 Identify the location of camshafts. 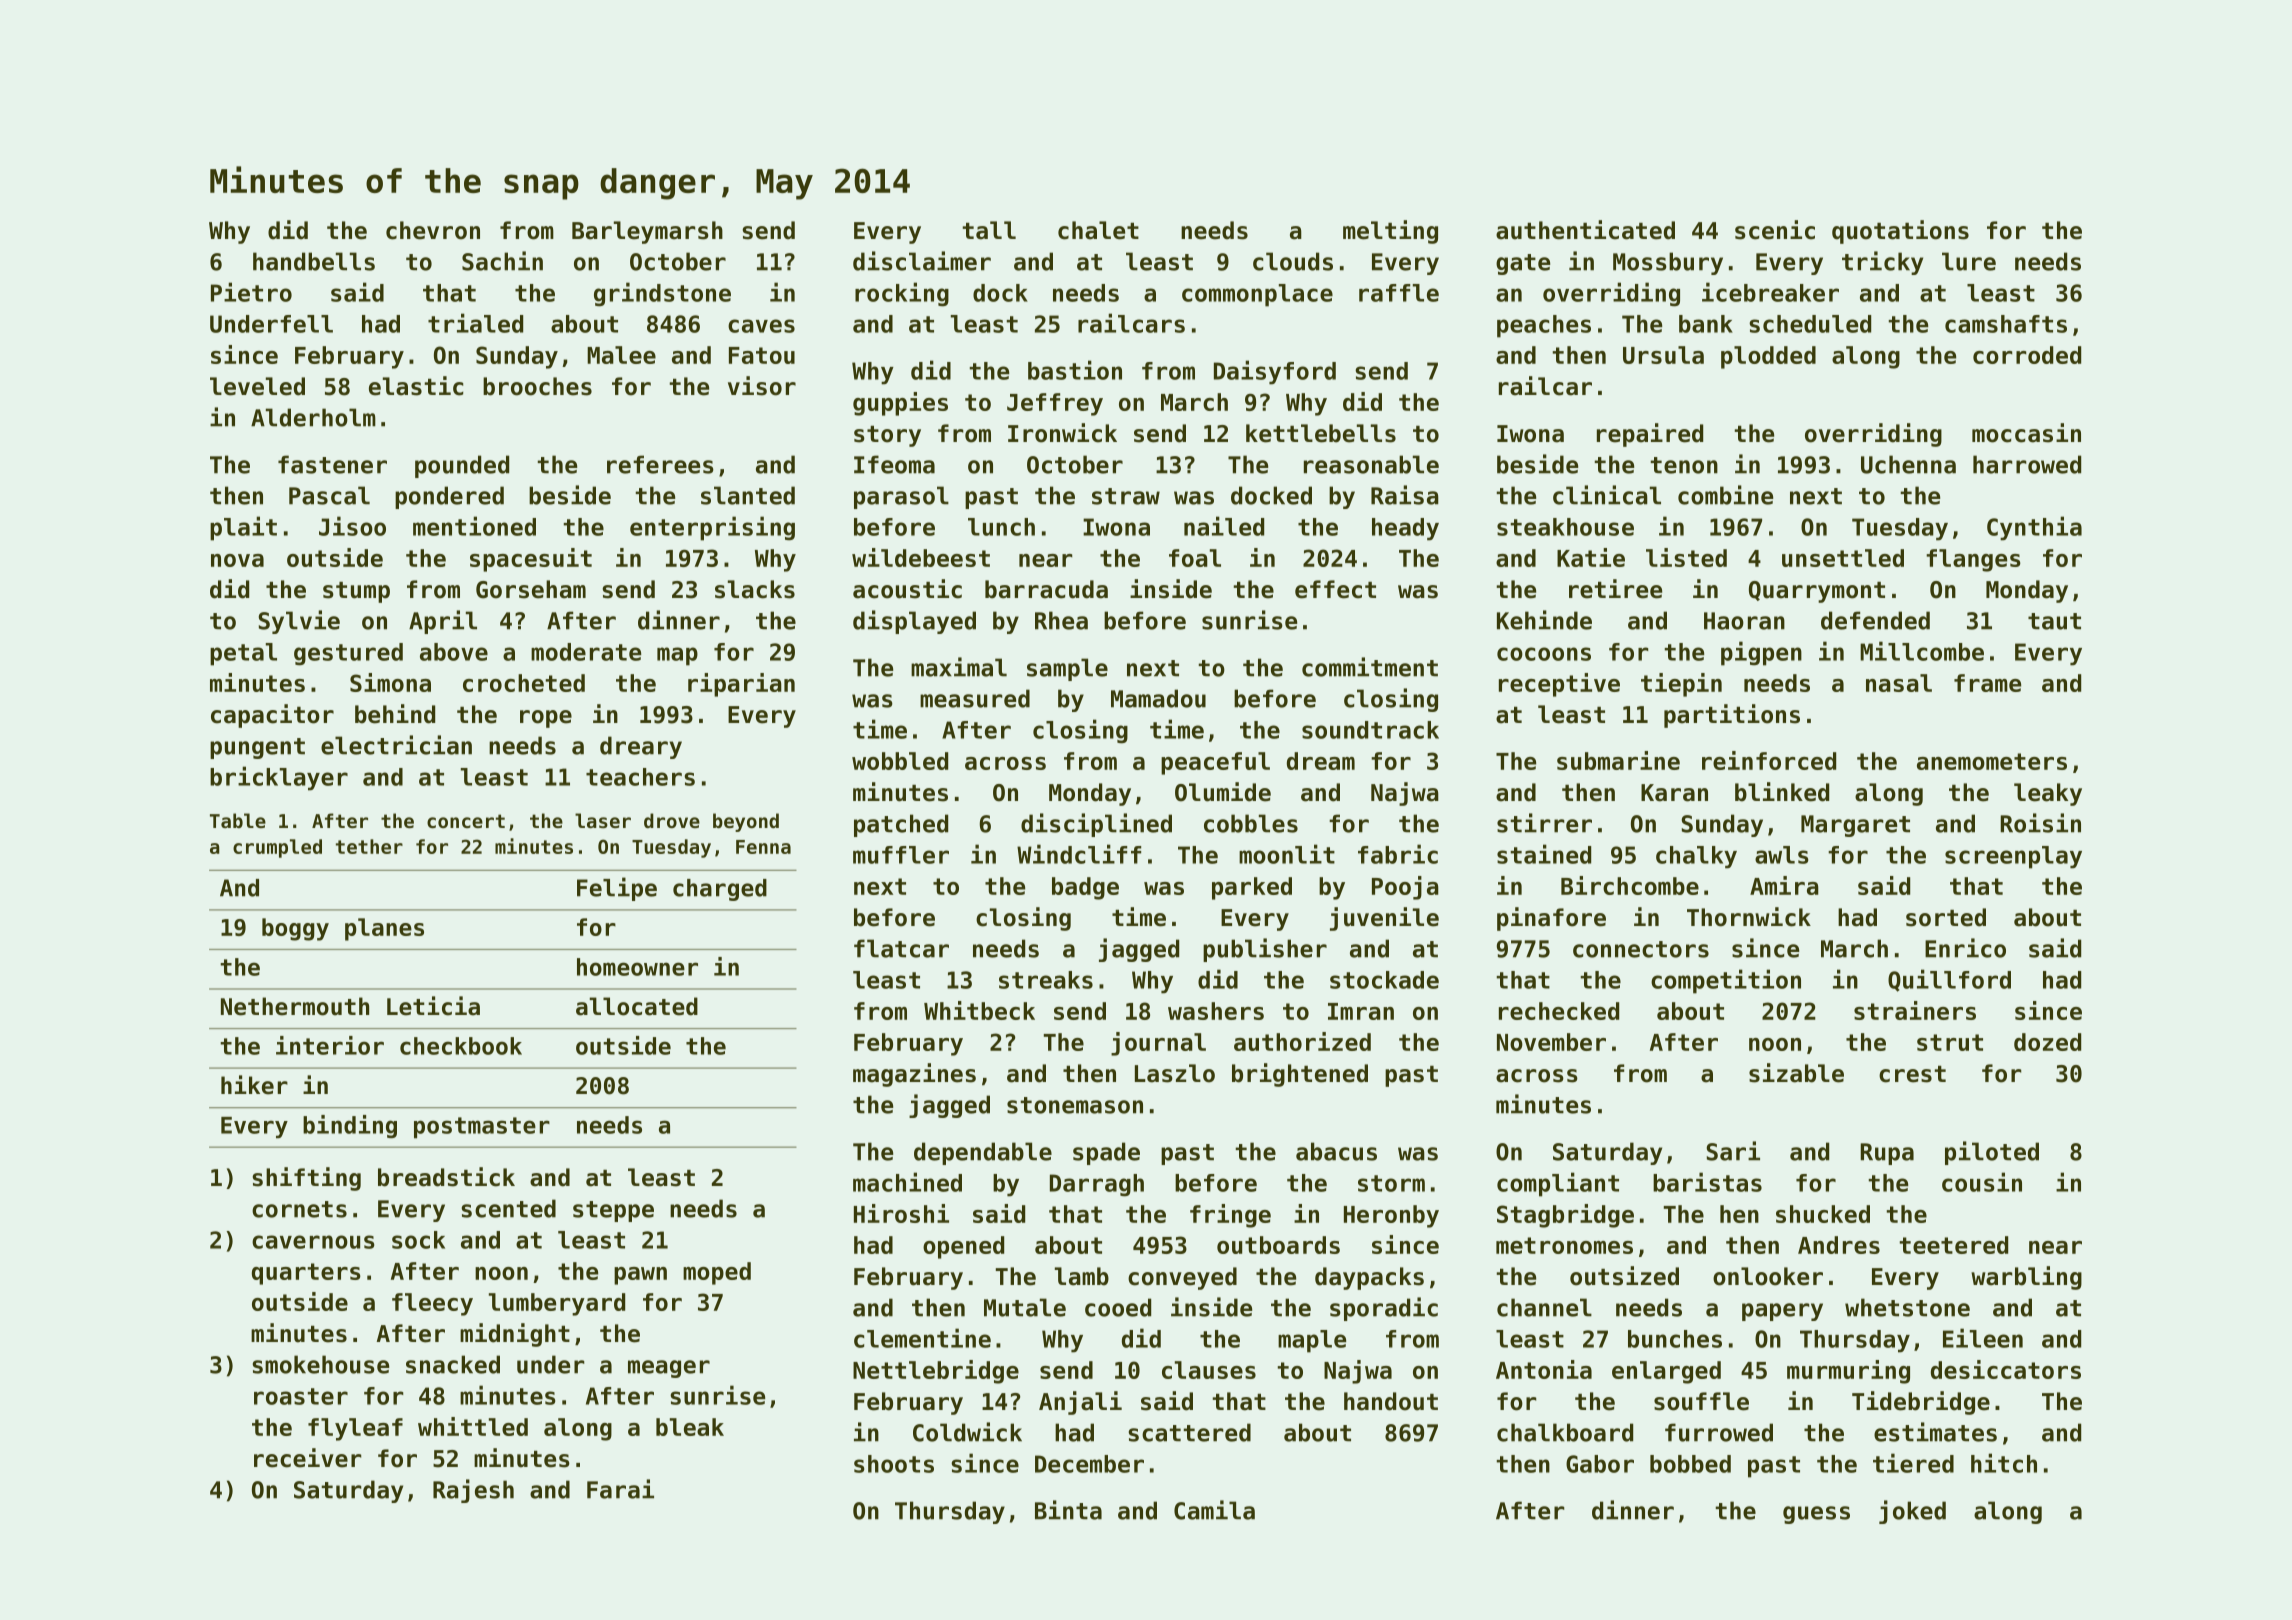
(2006, 324).
